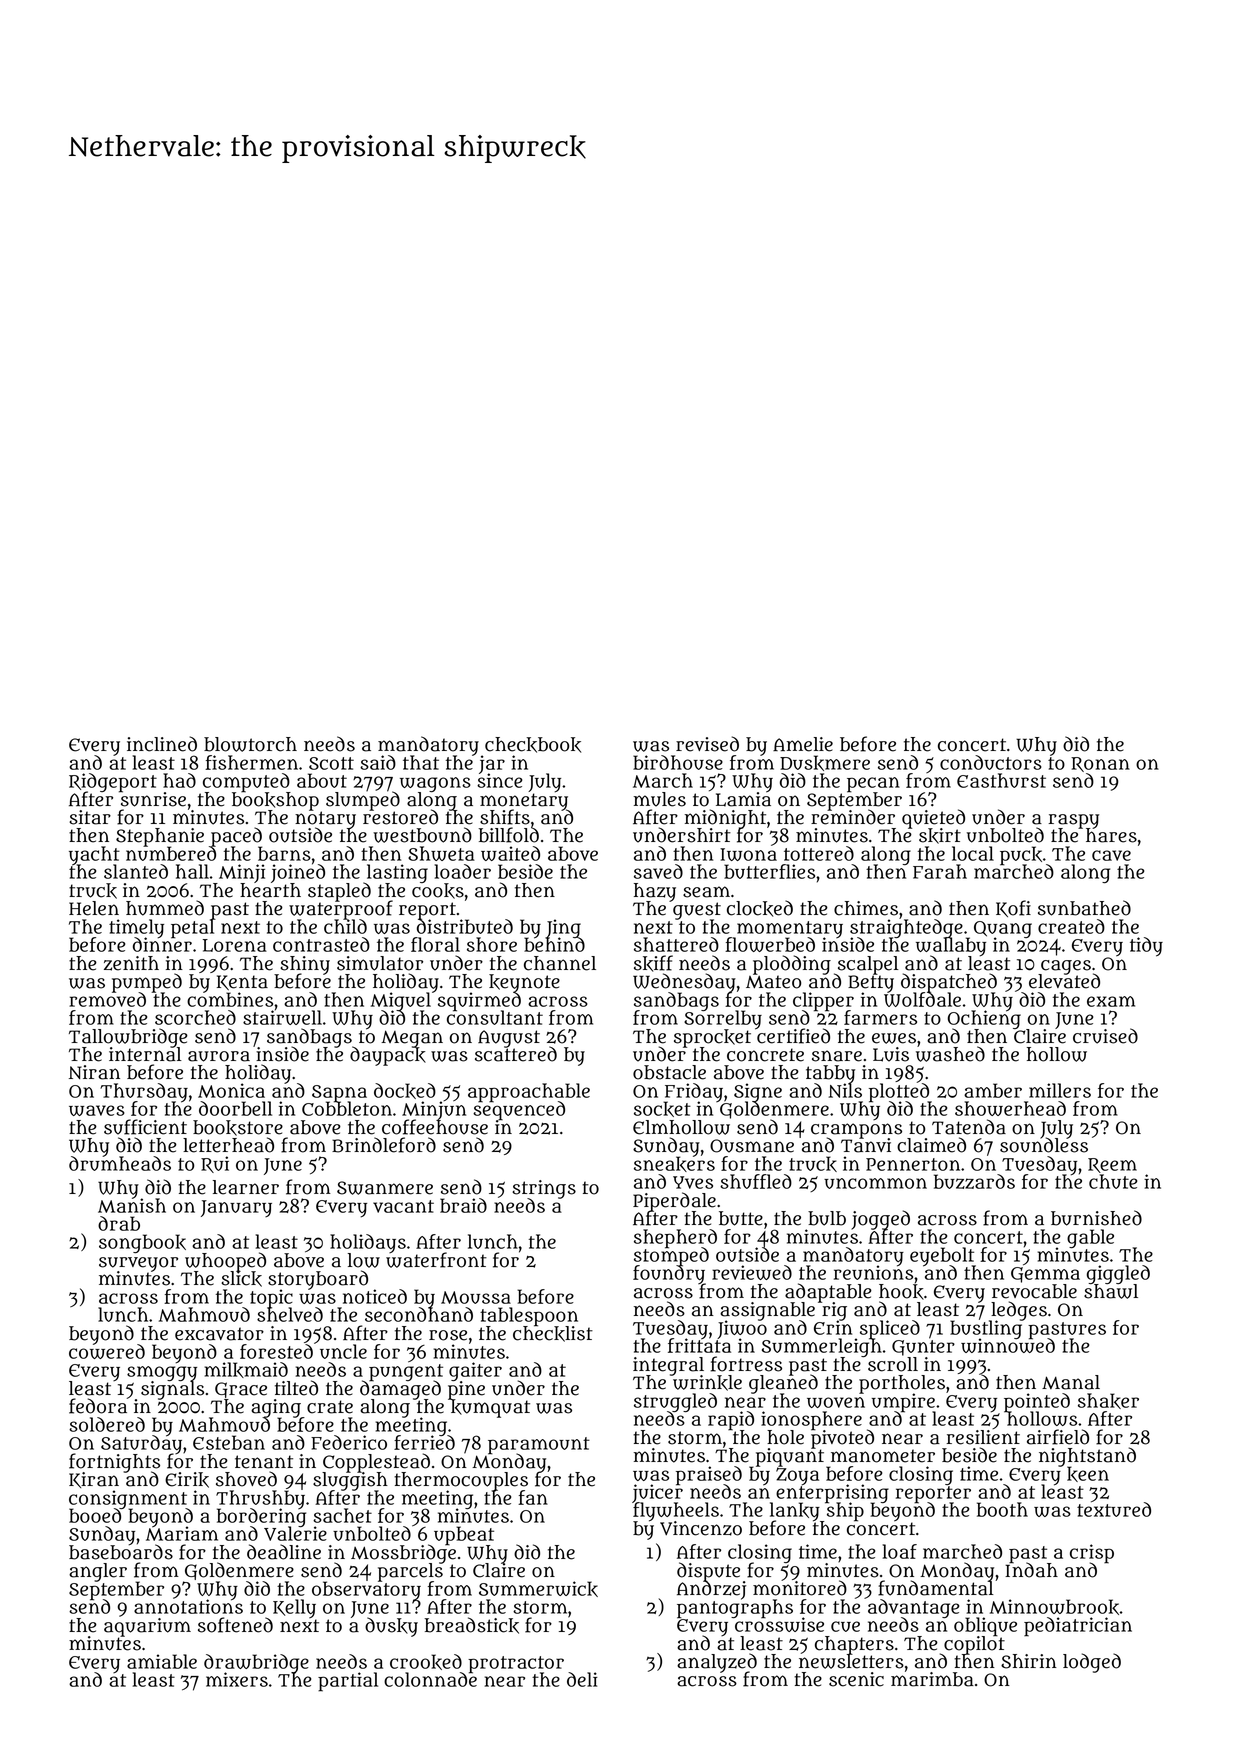 The image size is (1233, 1744). What do you see at coordinates (1111, 855) in the screenshot?
I see `cave` at bounding box center [1111, 855].
